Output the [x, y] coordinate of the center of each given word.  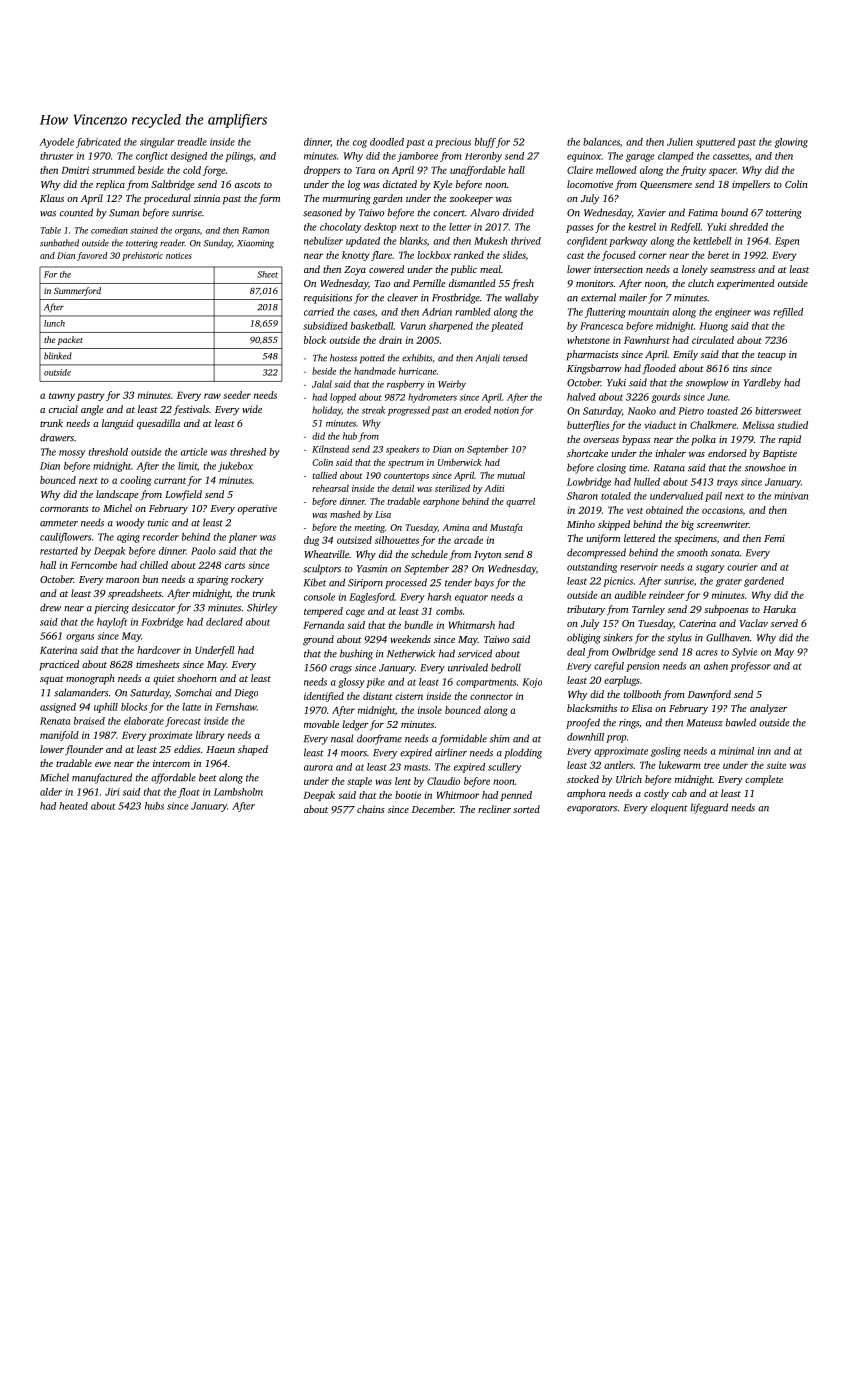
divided [518, 212]
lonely [695, 270]
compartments [486, 683]
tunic [158, 523]
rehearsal [330, 488]
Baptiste [780, 455]
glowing [791, 143]
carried [319, 312]
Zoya [355, 271]
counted [76, 212]
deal [576, 652]
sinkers [618, 637]
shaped [253, 750]
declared [224, 622]
